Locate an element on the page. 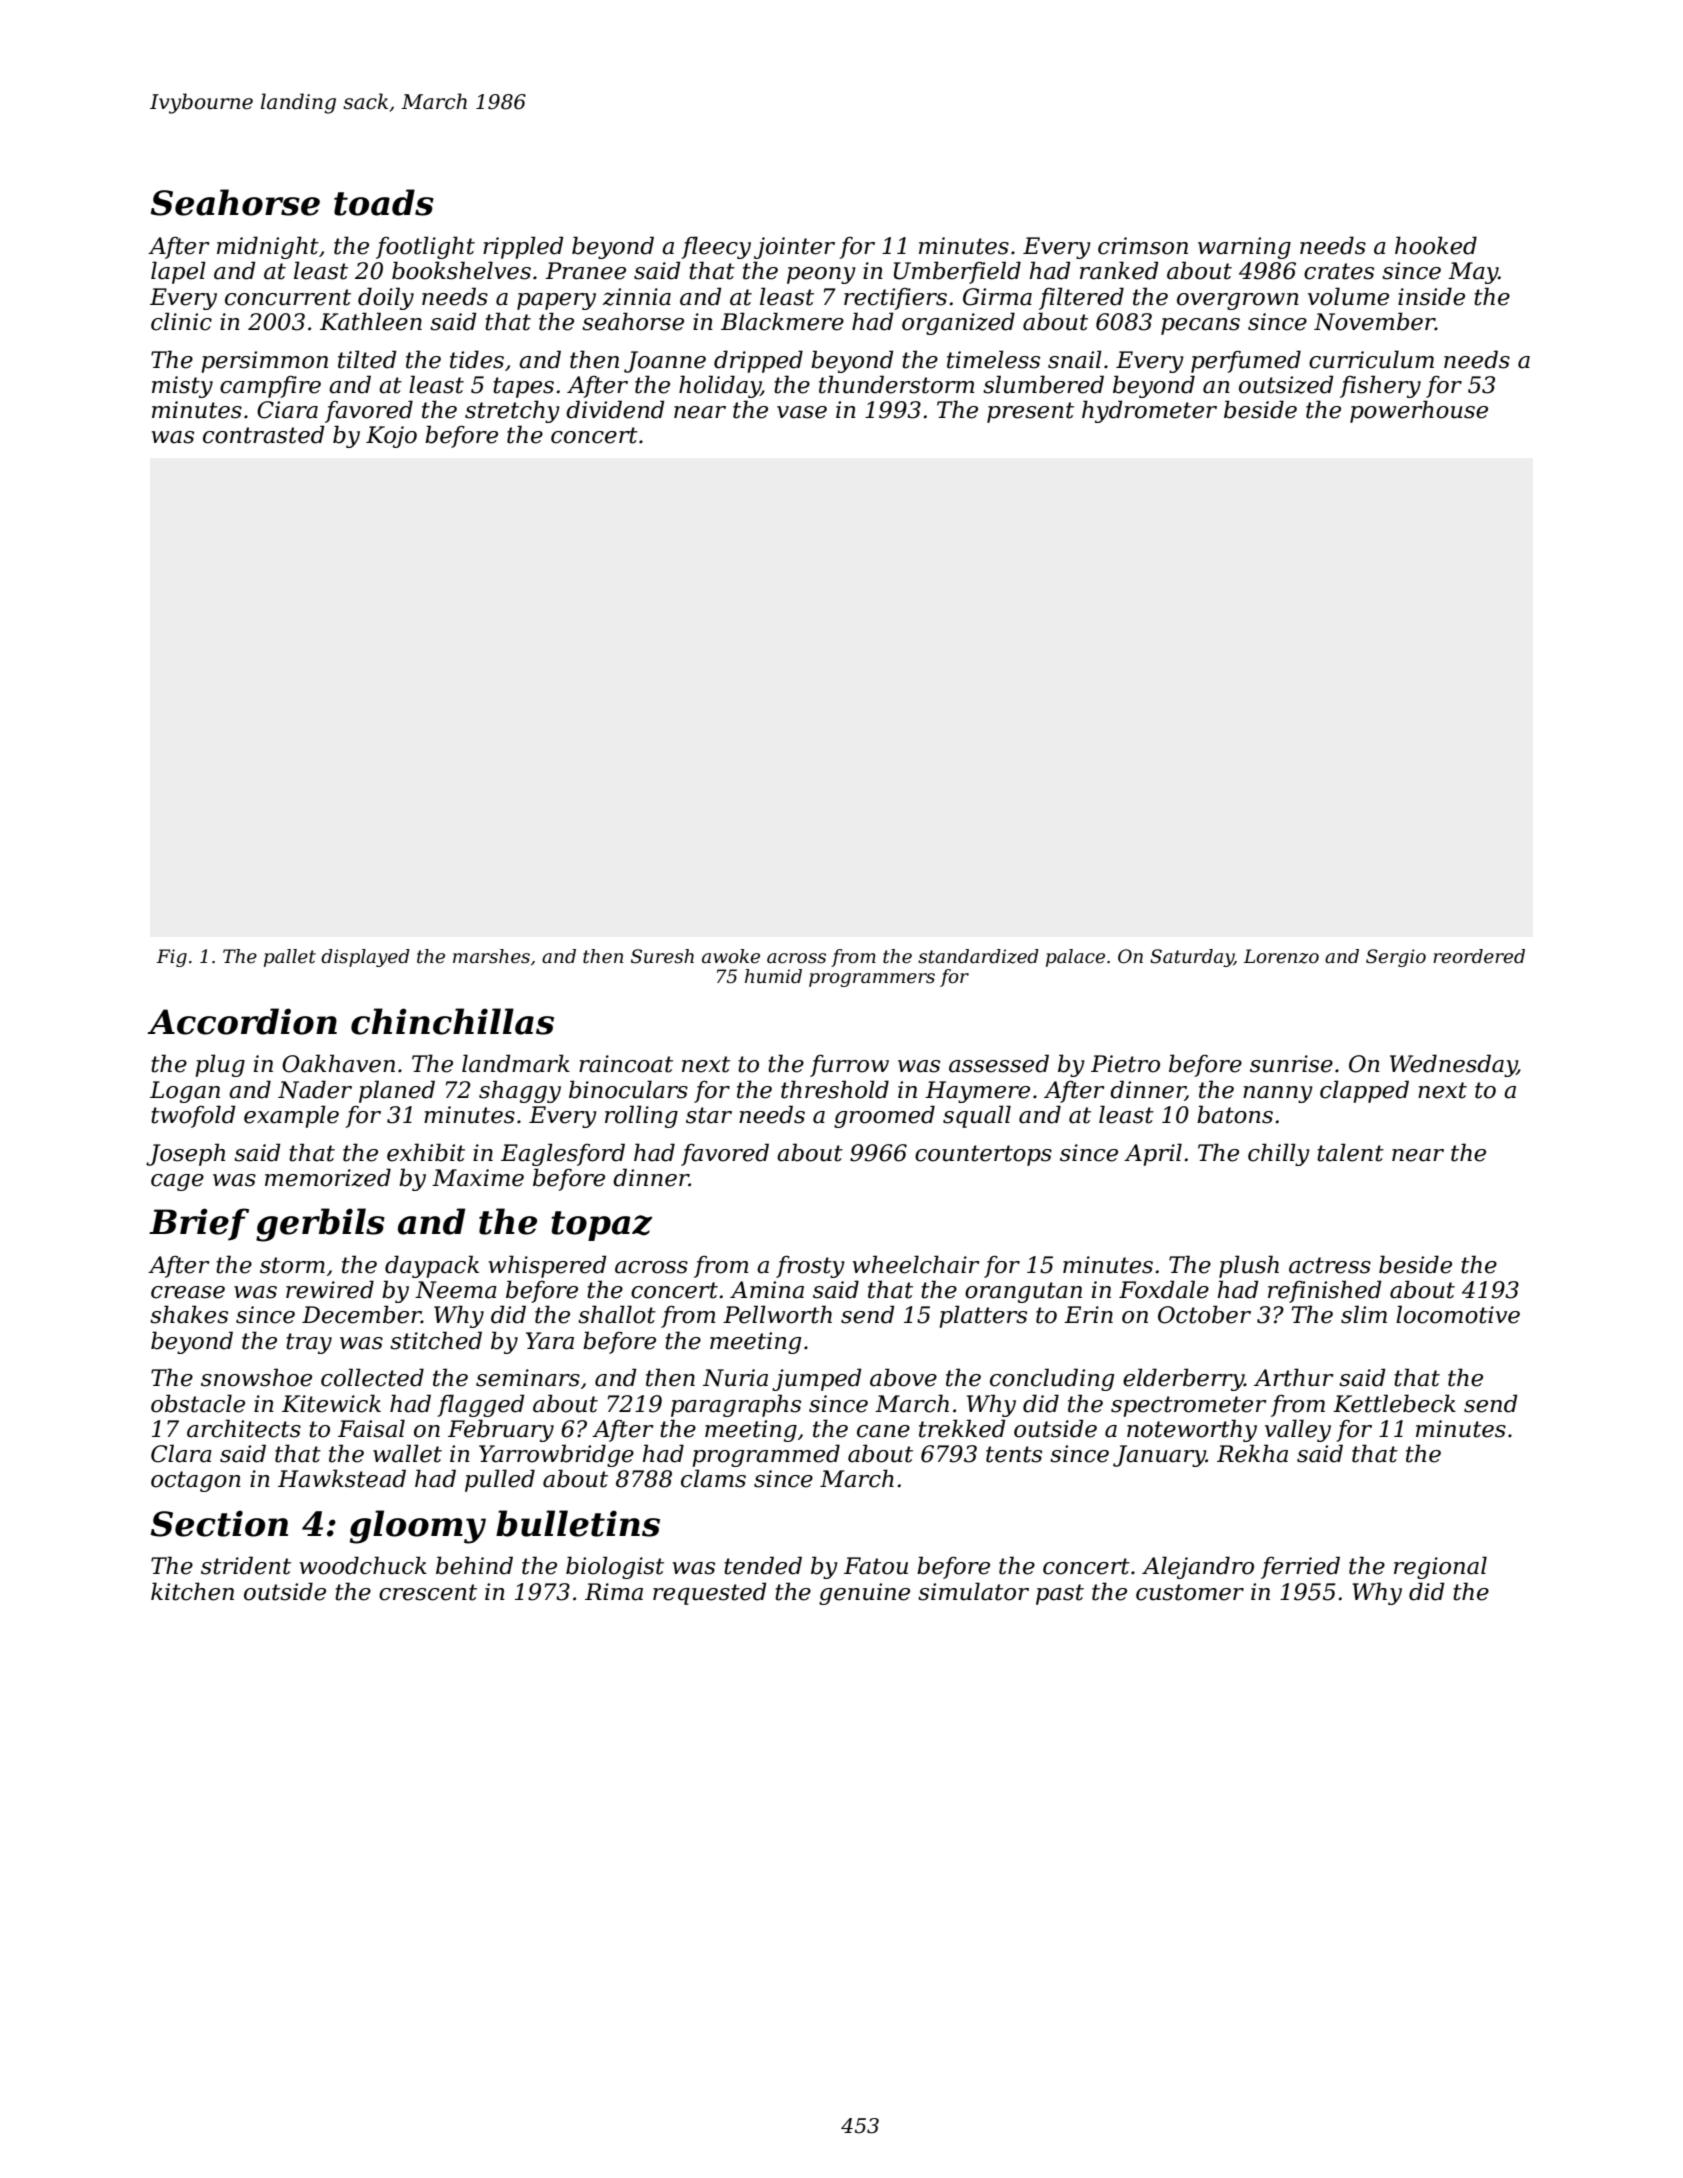 The image size is (1683, 2178). powerhouse is located at coordinates (1419, 411).
